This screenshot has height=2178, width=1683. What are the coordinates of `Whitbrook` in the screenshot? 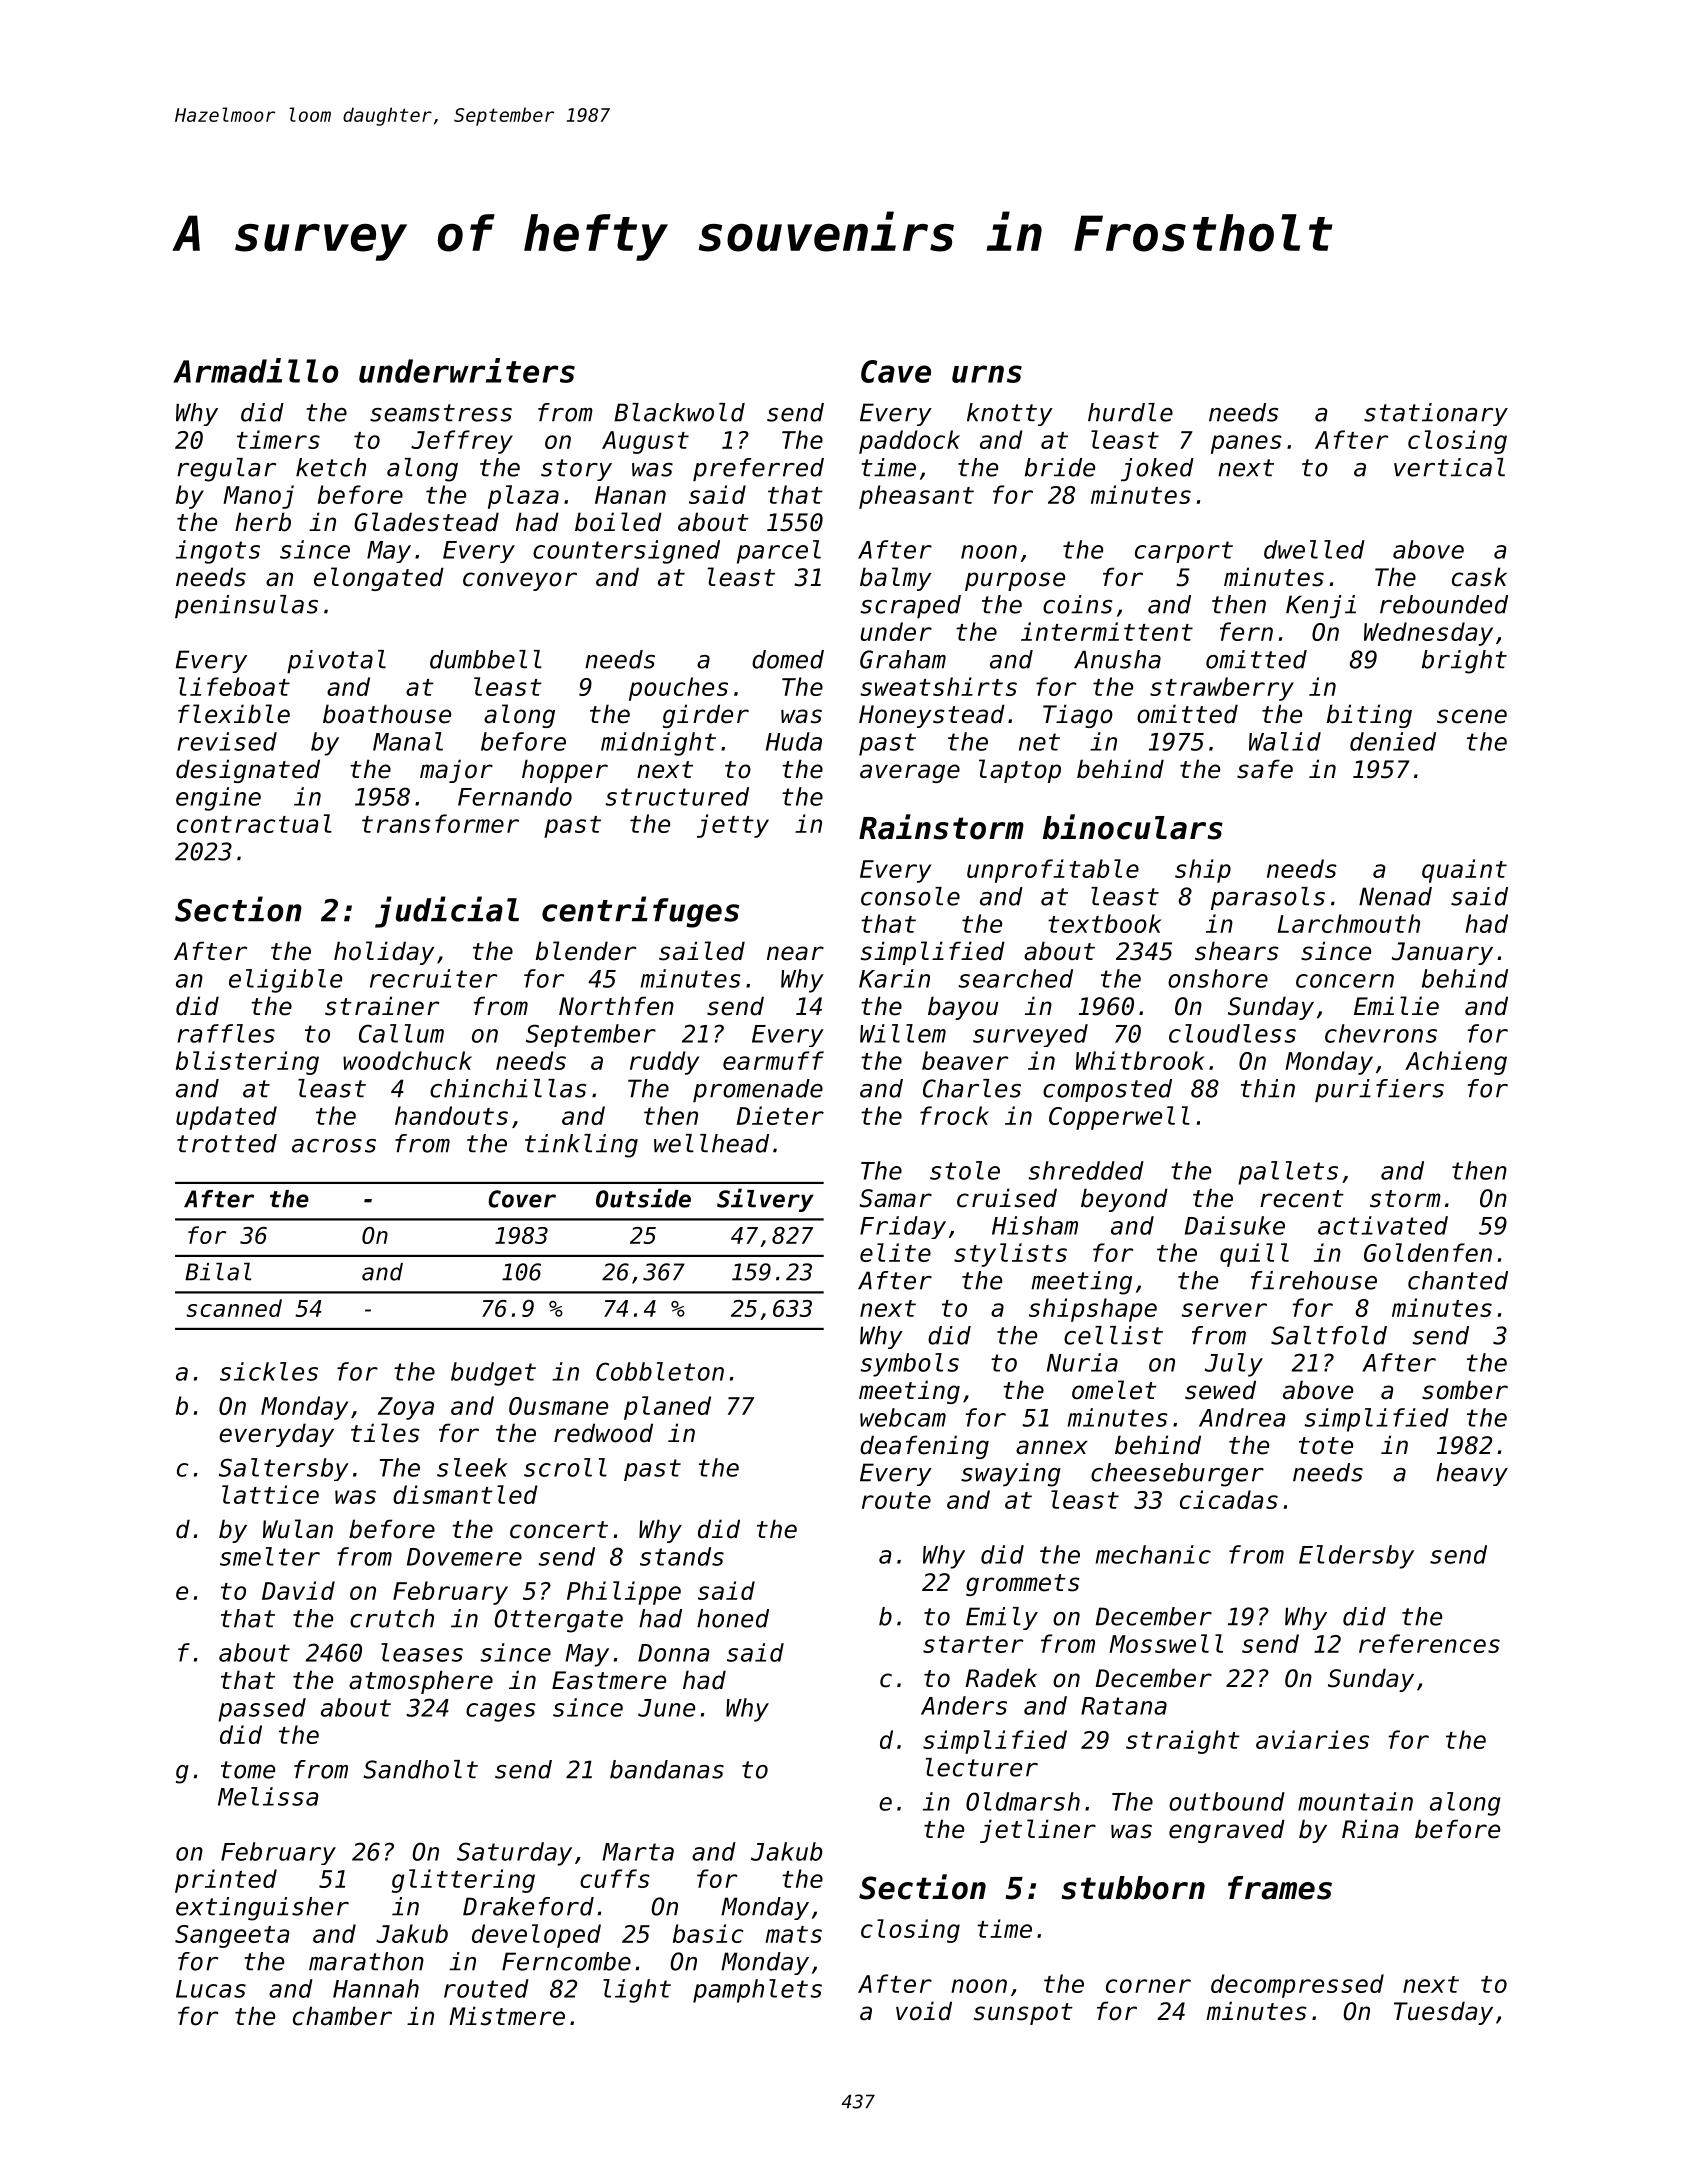 It's located at (1140, 1060).
